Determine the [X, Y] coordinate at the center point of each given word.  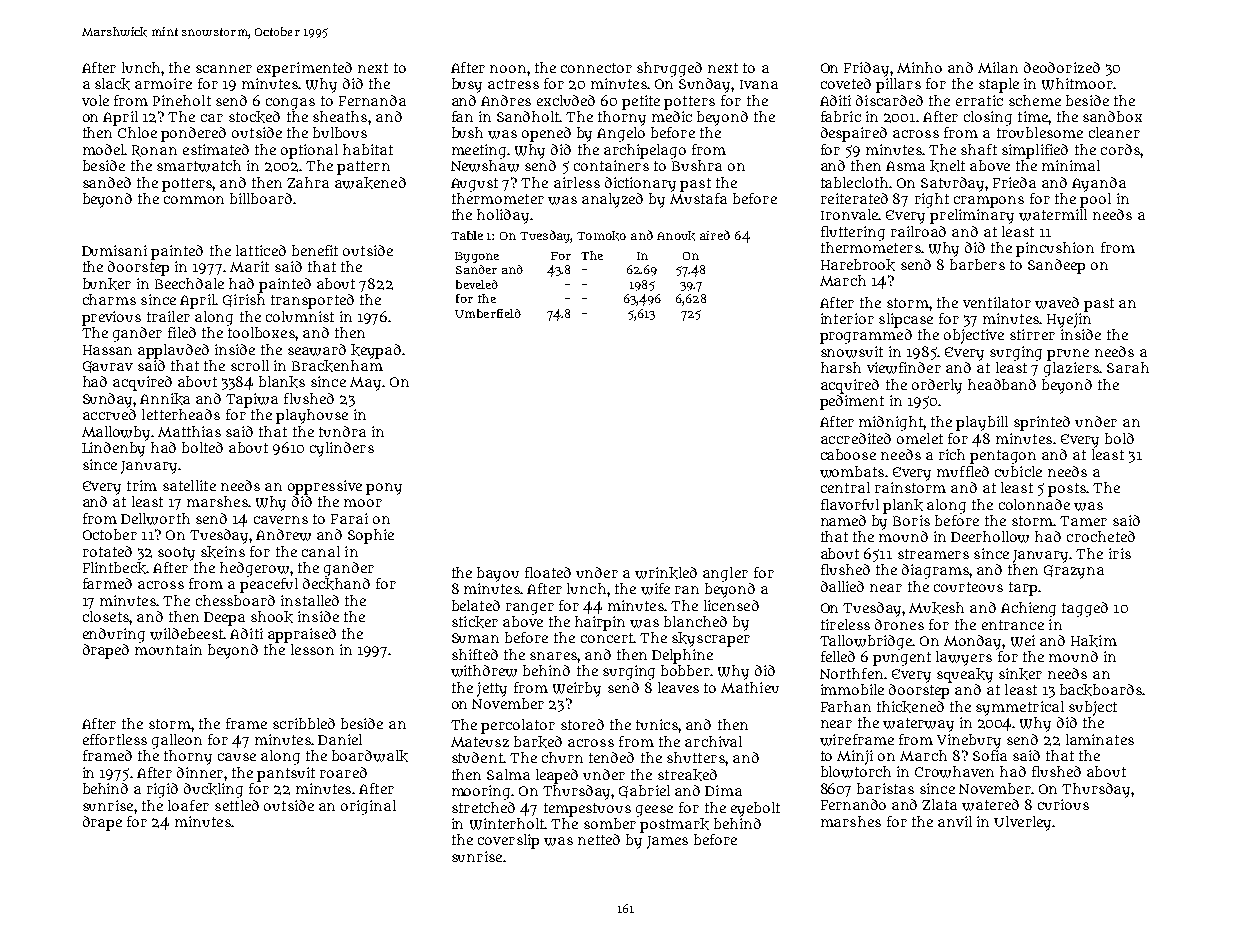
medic [672, 116]
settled [237, 805]
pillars [898, 85]
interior [847, 318]
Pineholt [182, 100]
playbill [982, 423]
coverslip [508, 841]
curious [1063, 804]
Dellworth [155, 519]
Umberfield [488, 313]
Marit [249, 266]
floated [548, 572]
